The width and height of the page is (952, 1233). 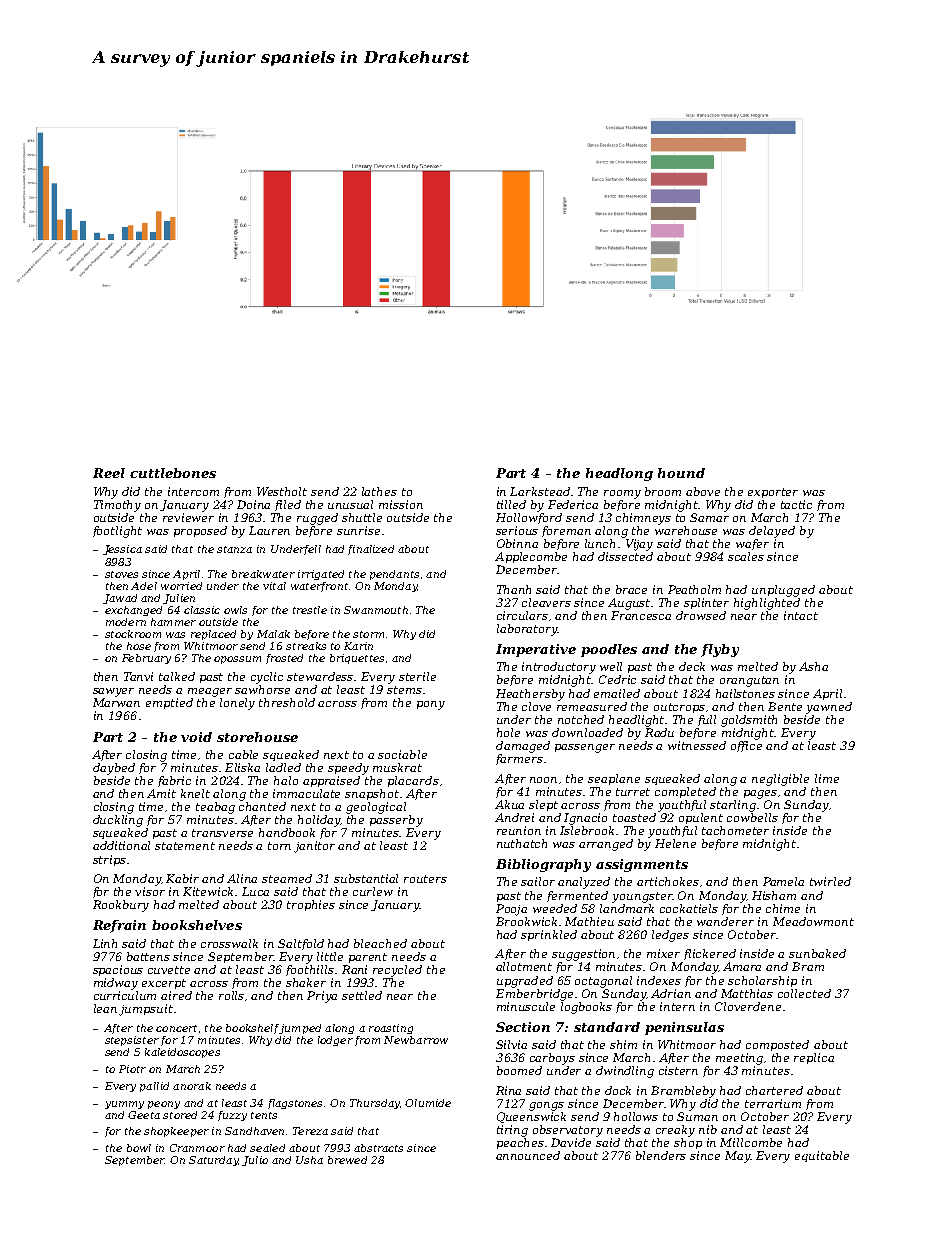 What do you see at coordinates (417, 676) in the page?
I see `sterile` at bounding box center [417, 676].
